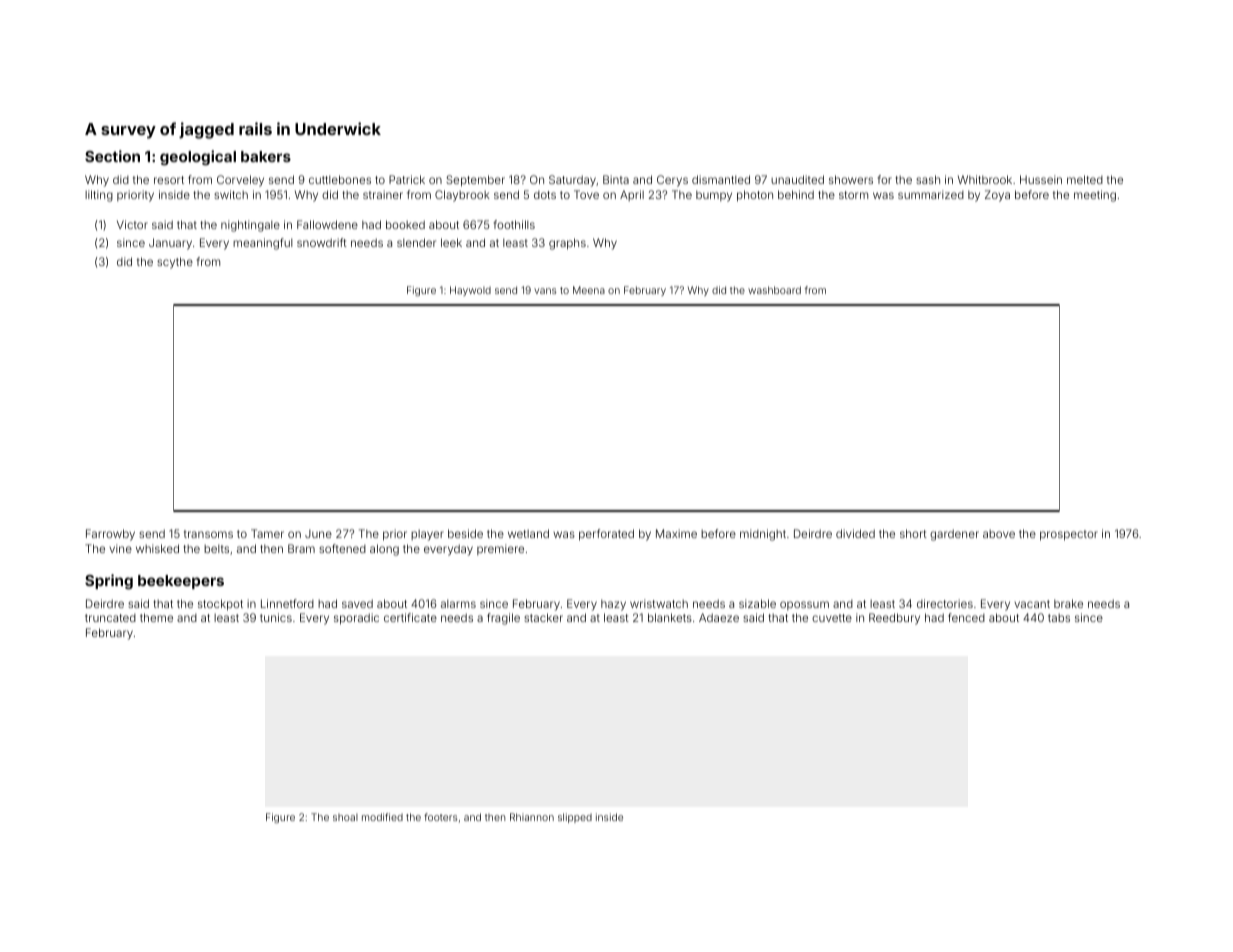 This image has height=952, width=1233. I want to click on shoal, so click(345, 817).
